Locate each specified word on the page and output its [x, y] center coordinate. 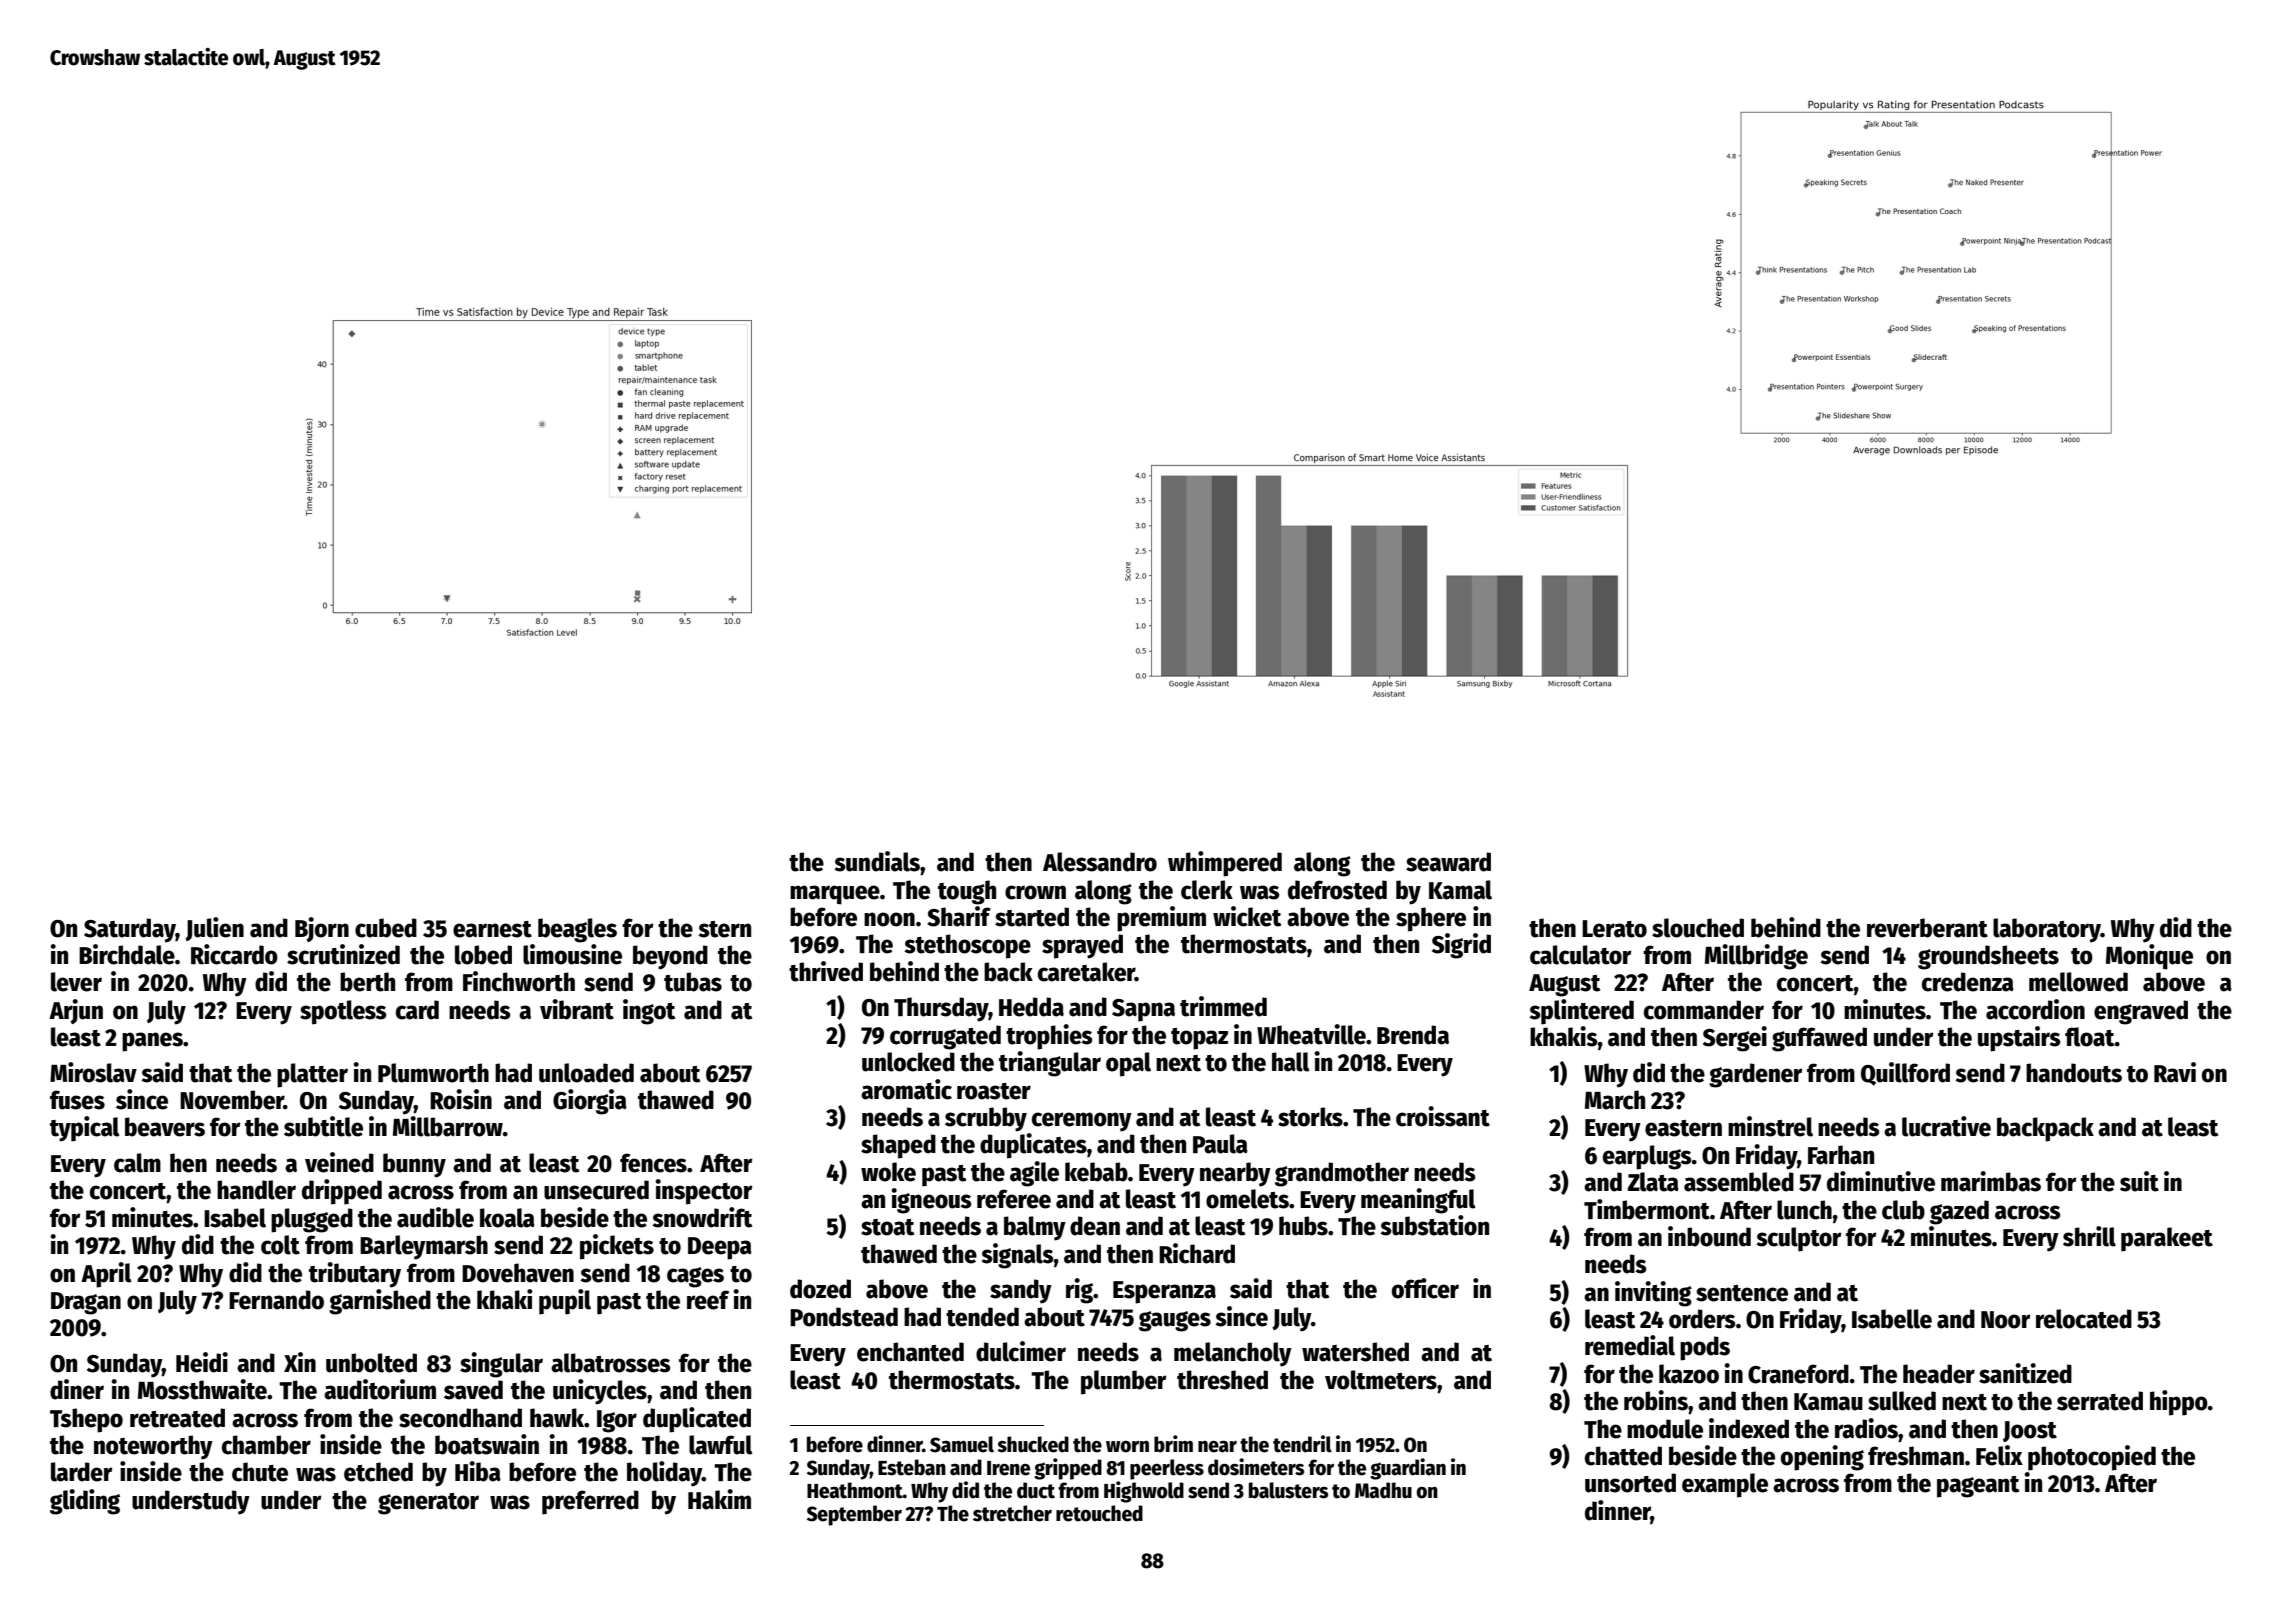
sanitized [2025, 1373]
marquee [835, 895]
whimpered [1225, 864]
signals [1017, 1256]
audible [435, 1217]
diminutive [1881, 1181]
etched [378, 1472]
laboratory [2047, 930]
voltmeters [1381, 1380]
